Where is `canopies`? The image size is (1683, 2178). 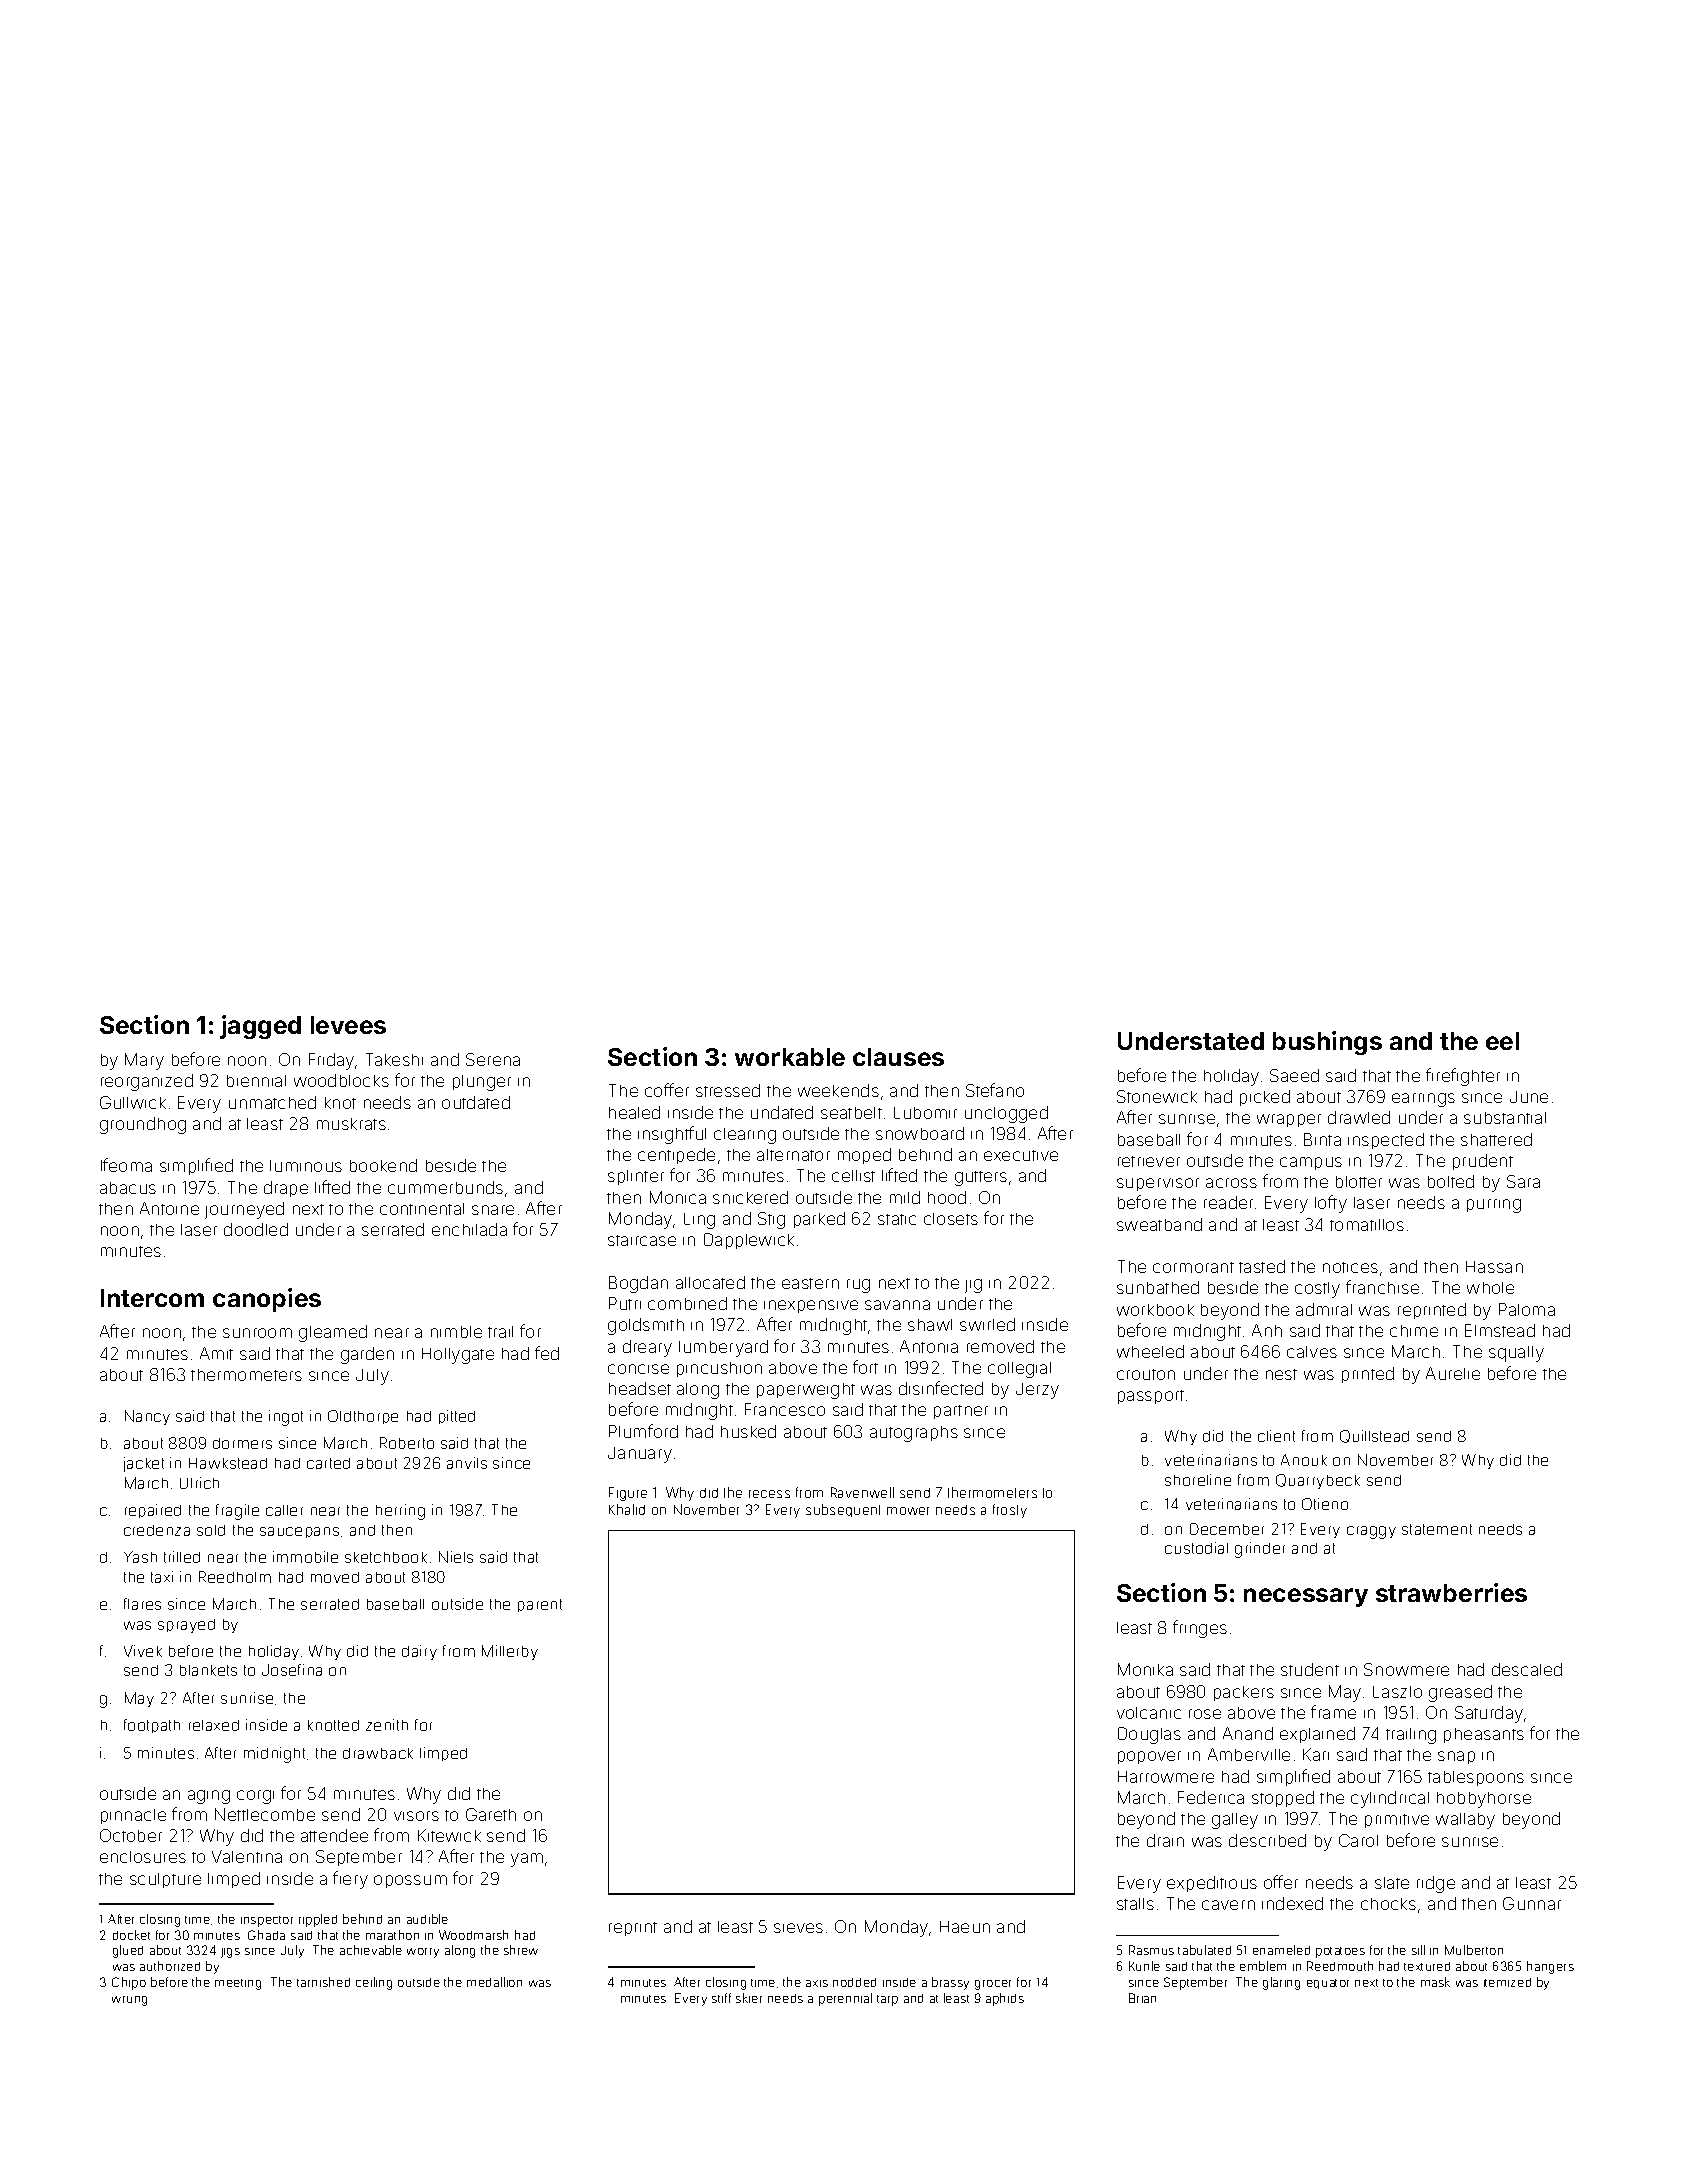
canopies is located at coordinates (267, 1300).
